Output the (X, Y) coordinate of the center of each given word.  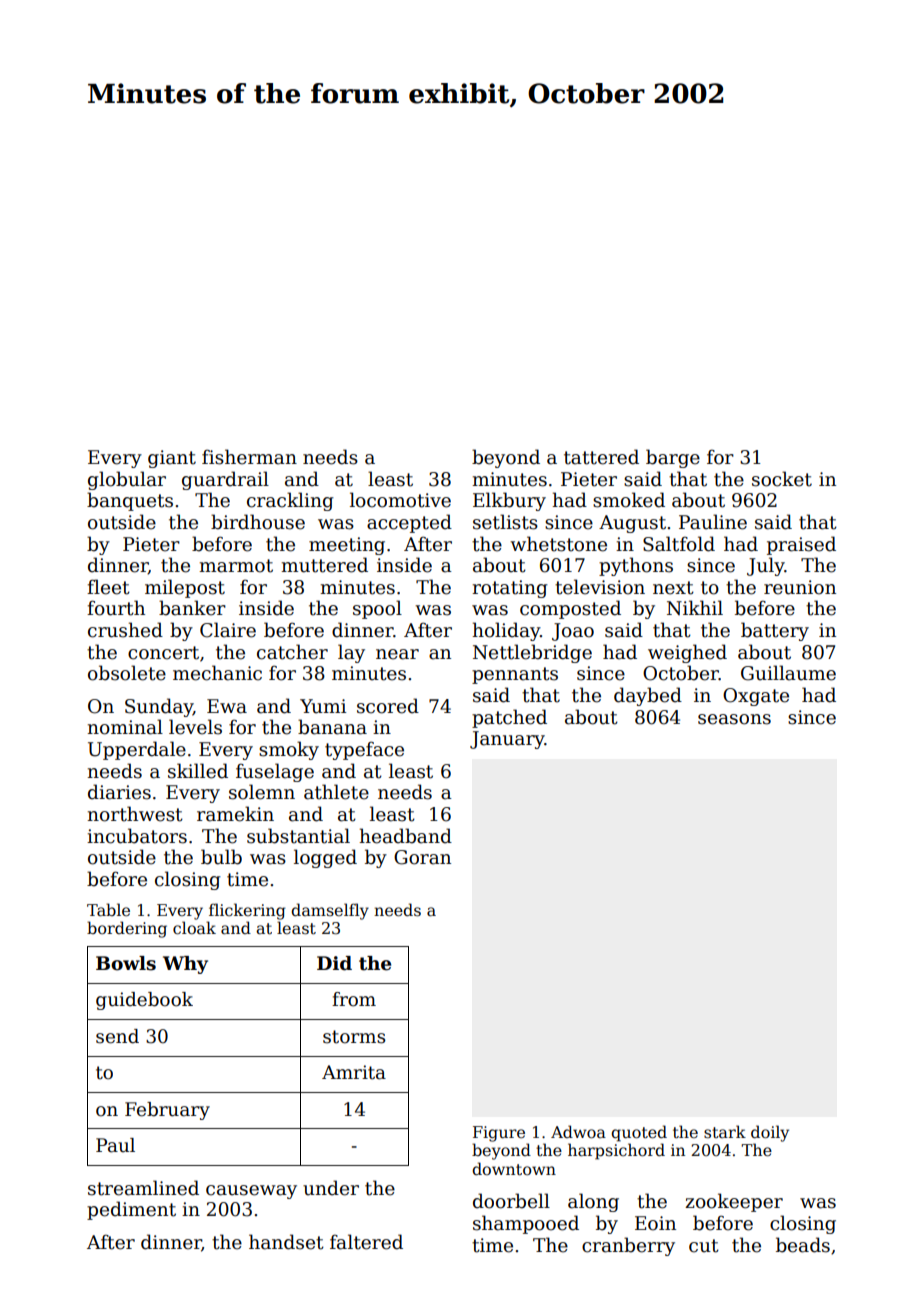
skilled (198, 771)
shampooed (526, 1224)
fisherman (249, 457)
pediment (131, 1210)
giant (172, 459)
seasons (734, 719)
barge (673, 458)
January (507, 740)
